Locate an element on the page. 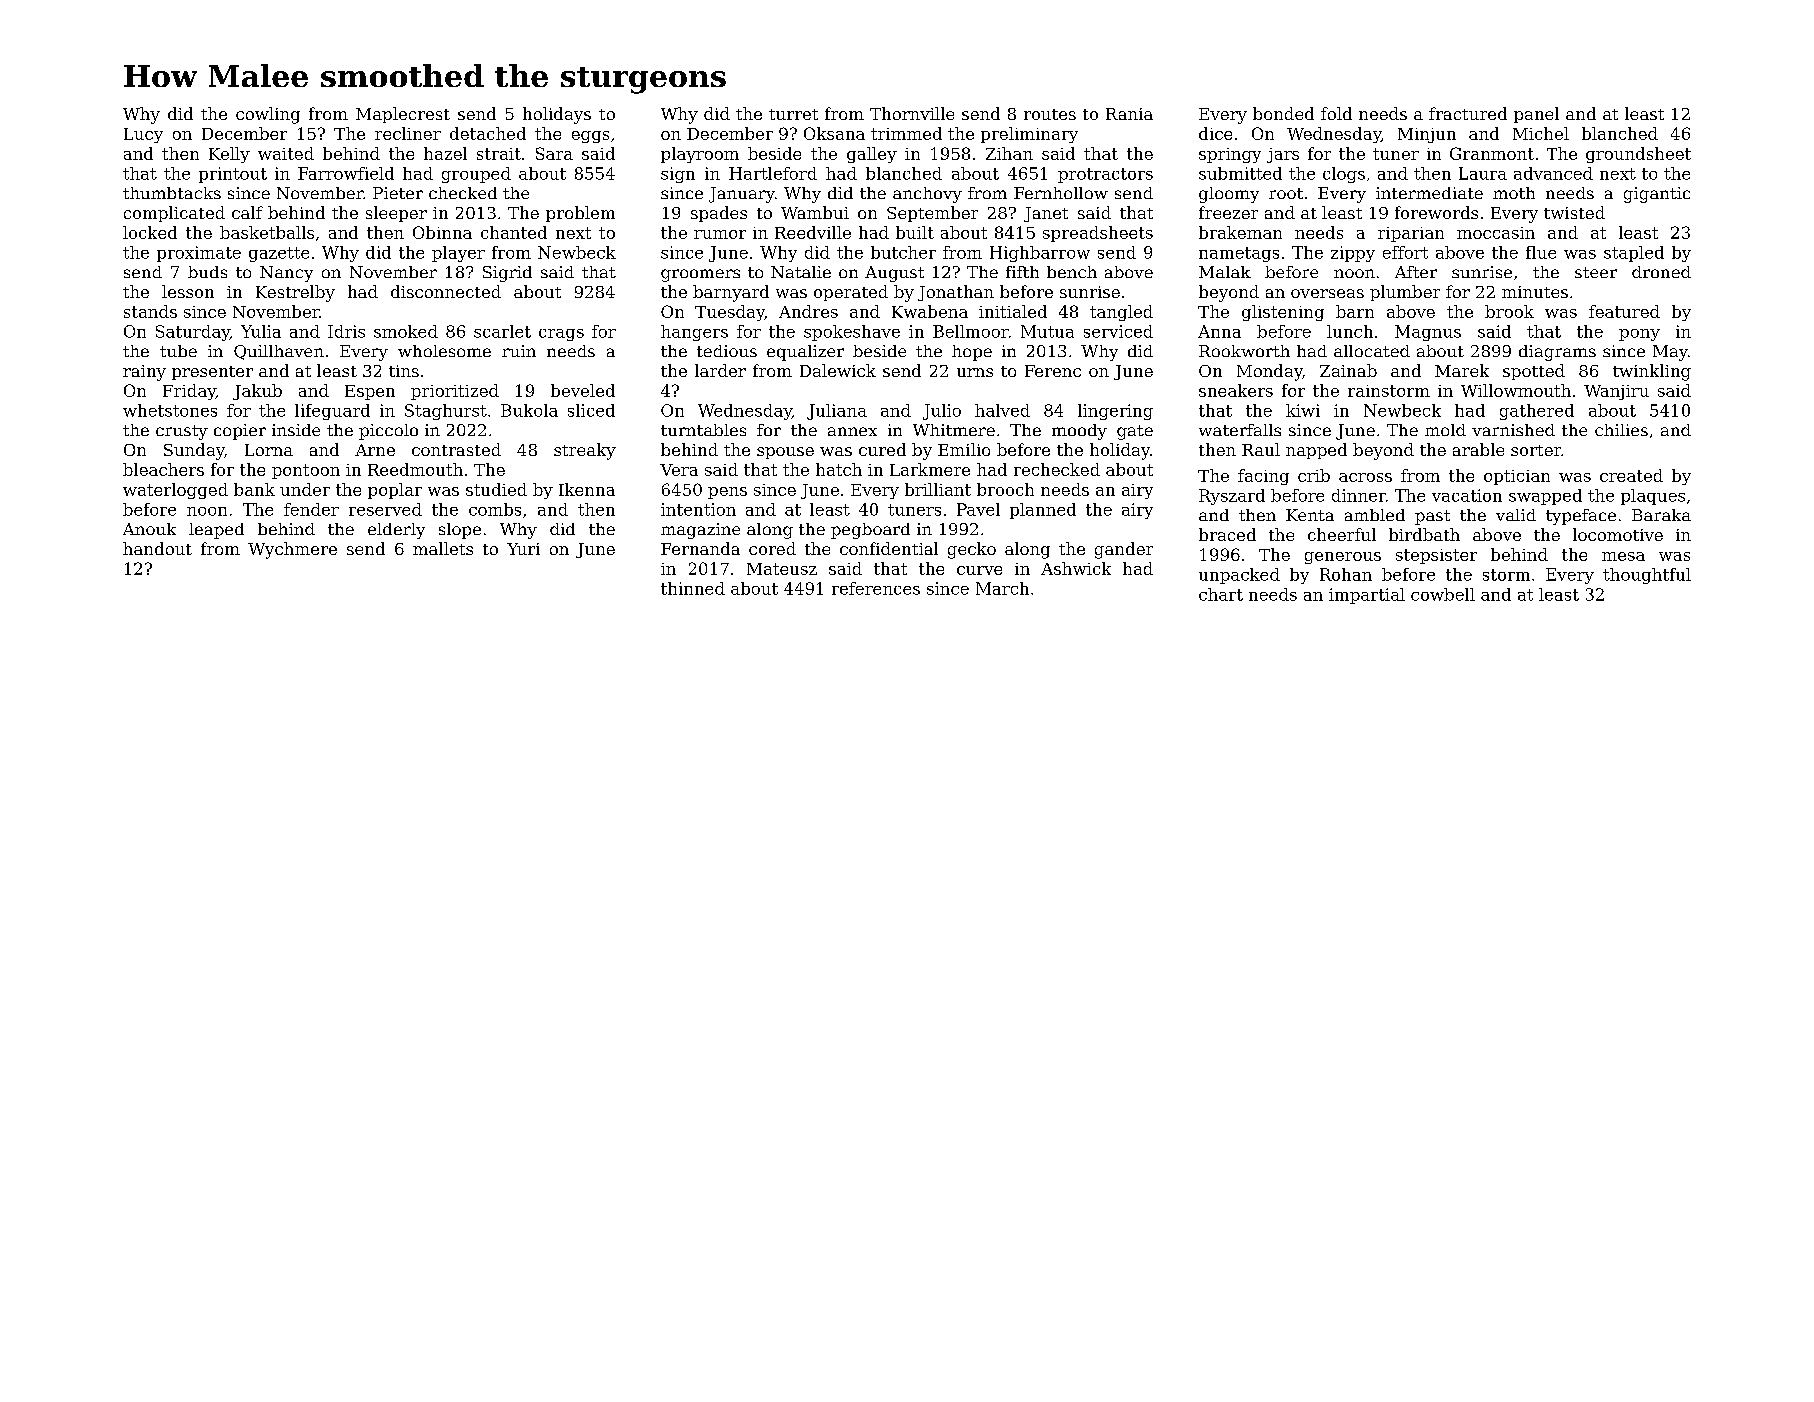 Image resolution: width=1814 pixels, height=1402 pixels. tube is located at coordinates (178, 351).
